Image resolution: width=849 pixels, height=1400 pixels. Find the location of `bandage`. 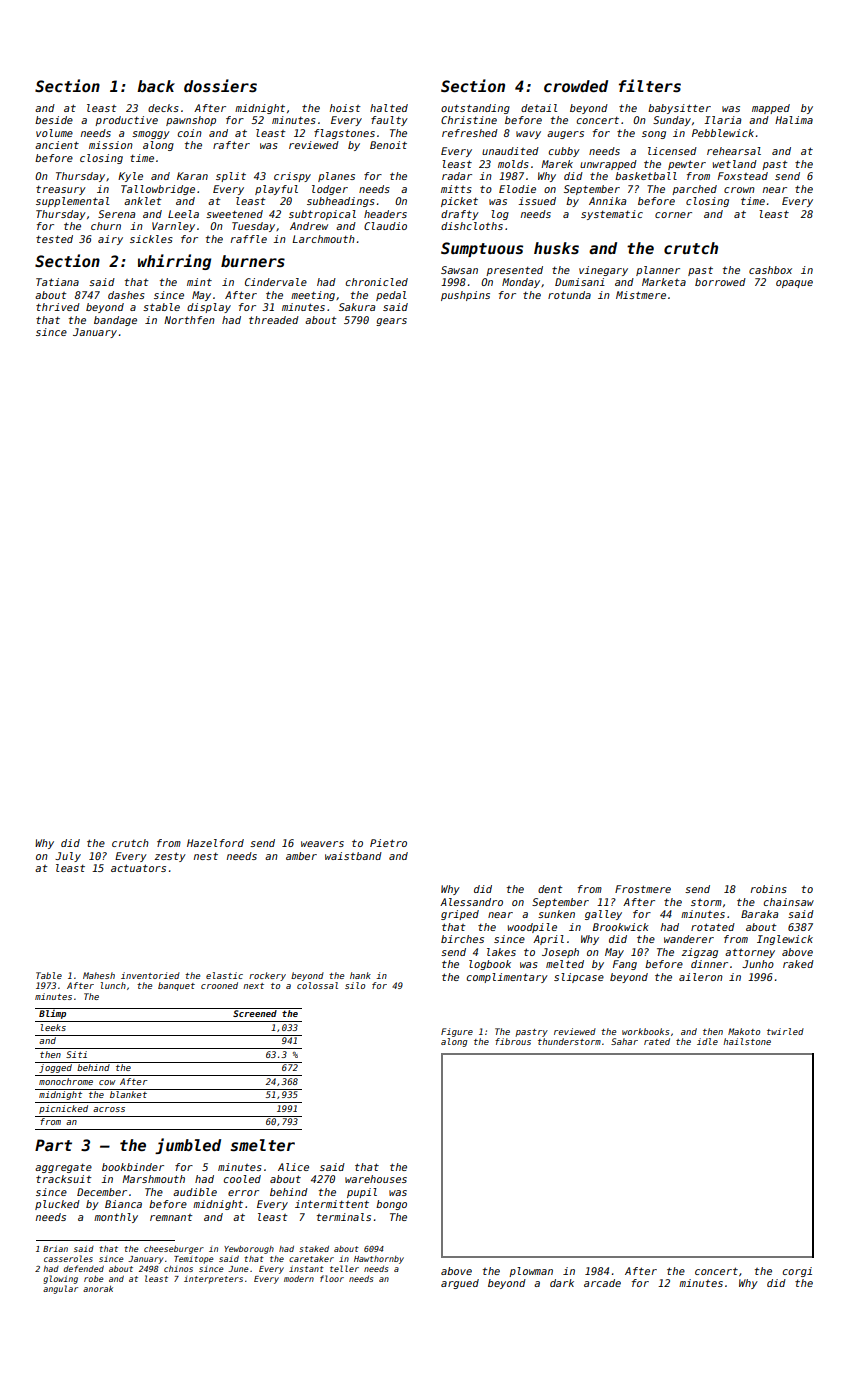

bandage is located at coordinates (115, 321).
